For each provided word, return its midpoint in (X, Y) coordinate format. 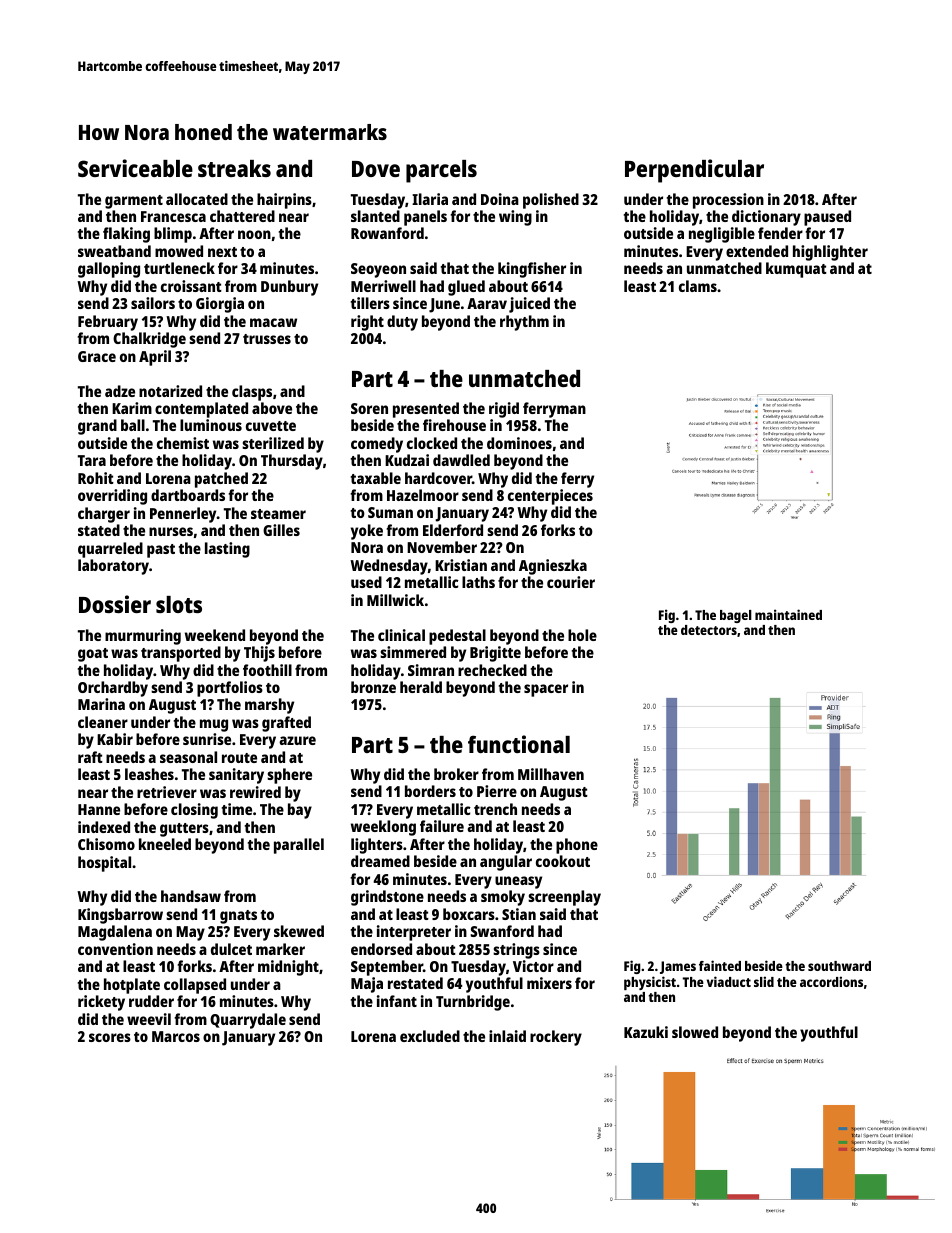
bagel (736, 616)
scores (110, 1037)
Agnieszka (553, 567)
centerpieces (550, 497)
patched (221, 480)
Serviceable (135, 168)
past (161, 551)
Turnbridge (473, 1003)
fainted (720, 965)
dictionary (766, 218)
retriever (167, 792)
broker (456, 774)
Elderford (453, 530)
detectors (709, 630)
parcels (441, 171)
